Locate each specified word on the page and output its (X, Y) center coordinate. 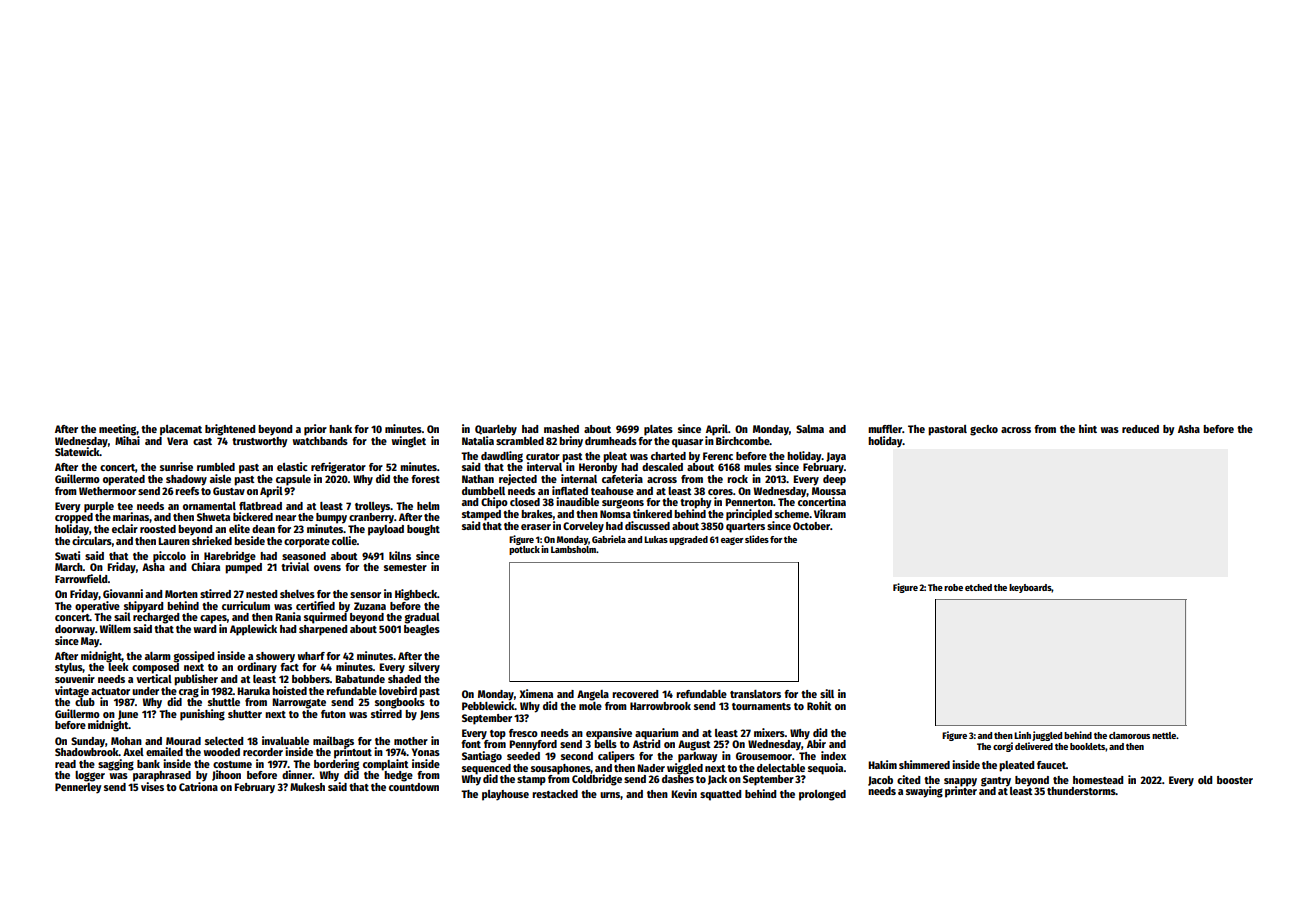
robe (953, 587)
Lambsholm (573, 549)
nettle (1164, 735)
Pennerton (749, 502)
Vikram (830, 513)
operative (97, 607)
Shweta (213, 517)
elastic (292, 466)
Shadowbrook (87, 751)
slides (757, 539)
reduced (1140, 429)
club (85, 701)
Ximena (536, 693)
